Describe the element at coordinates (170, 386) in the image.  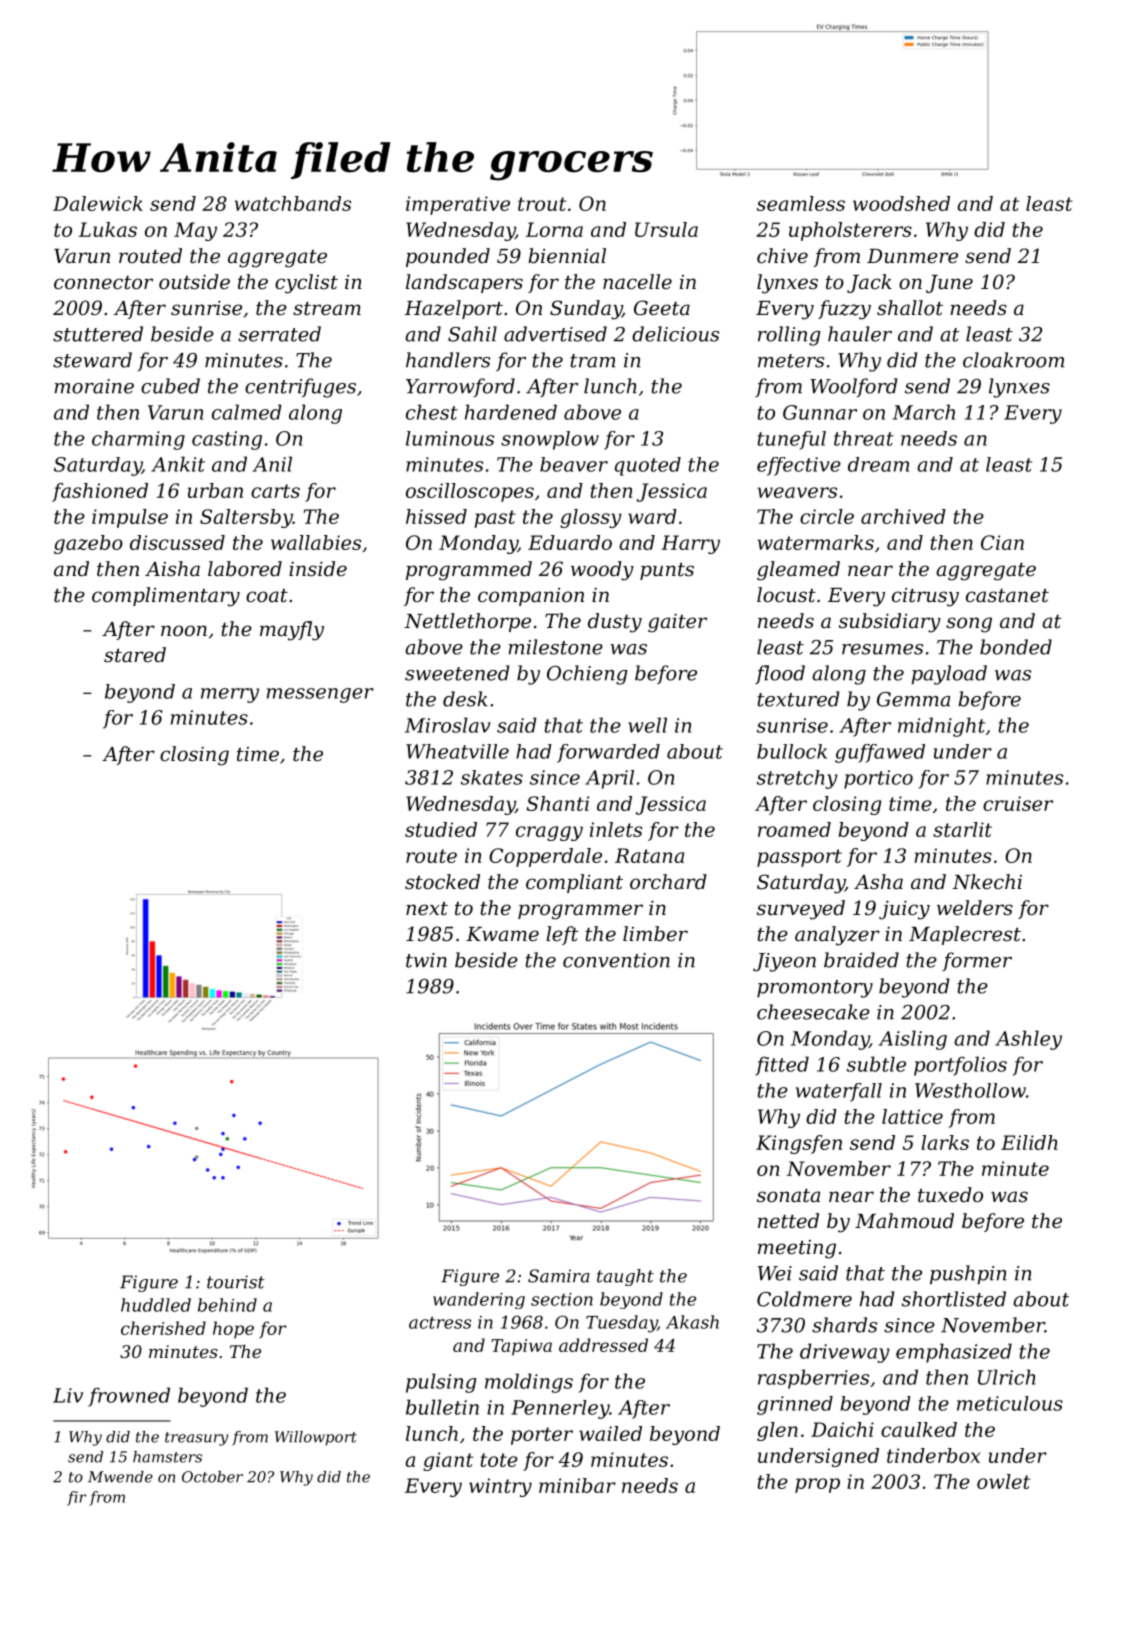
I see `cubed` at that location.
